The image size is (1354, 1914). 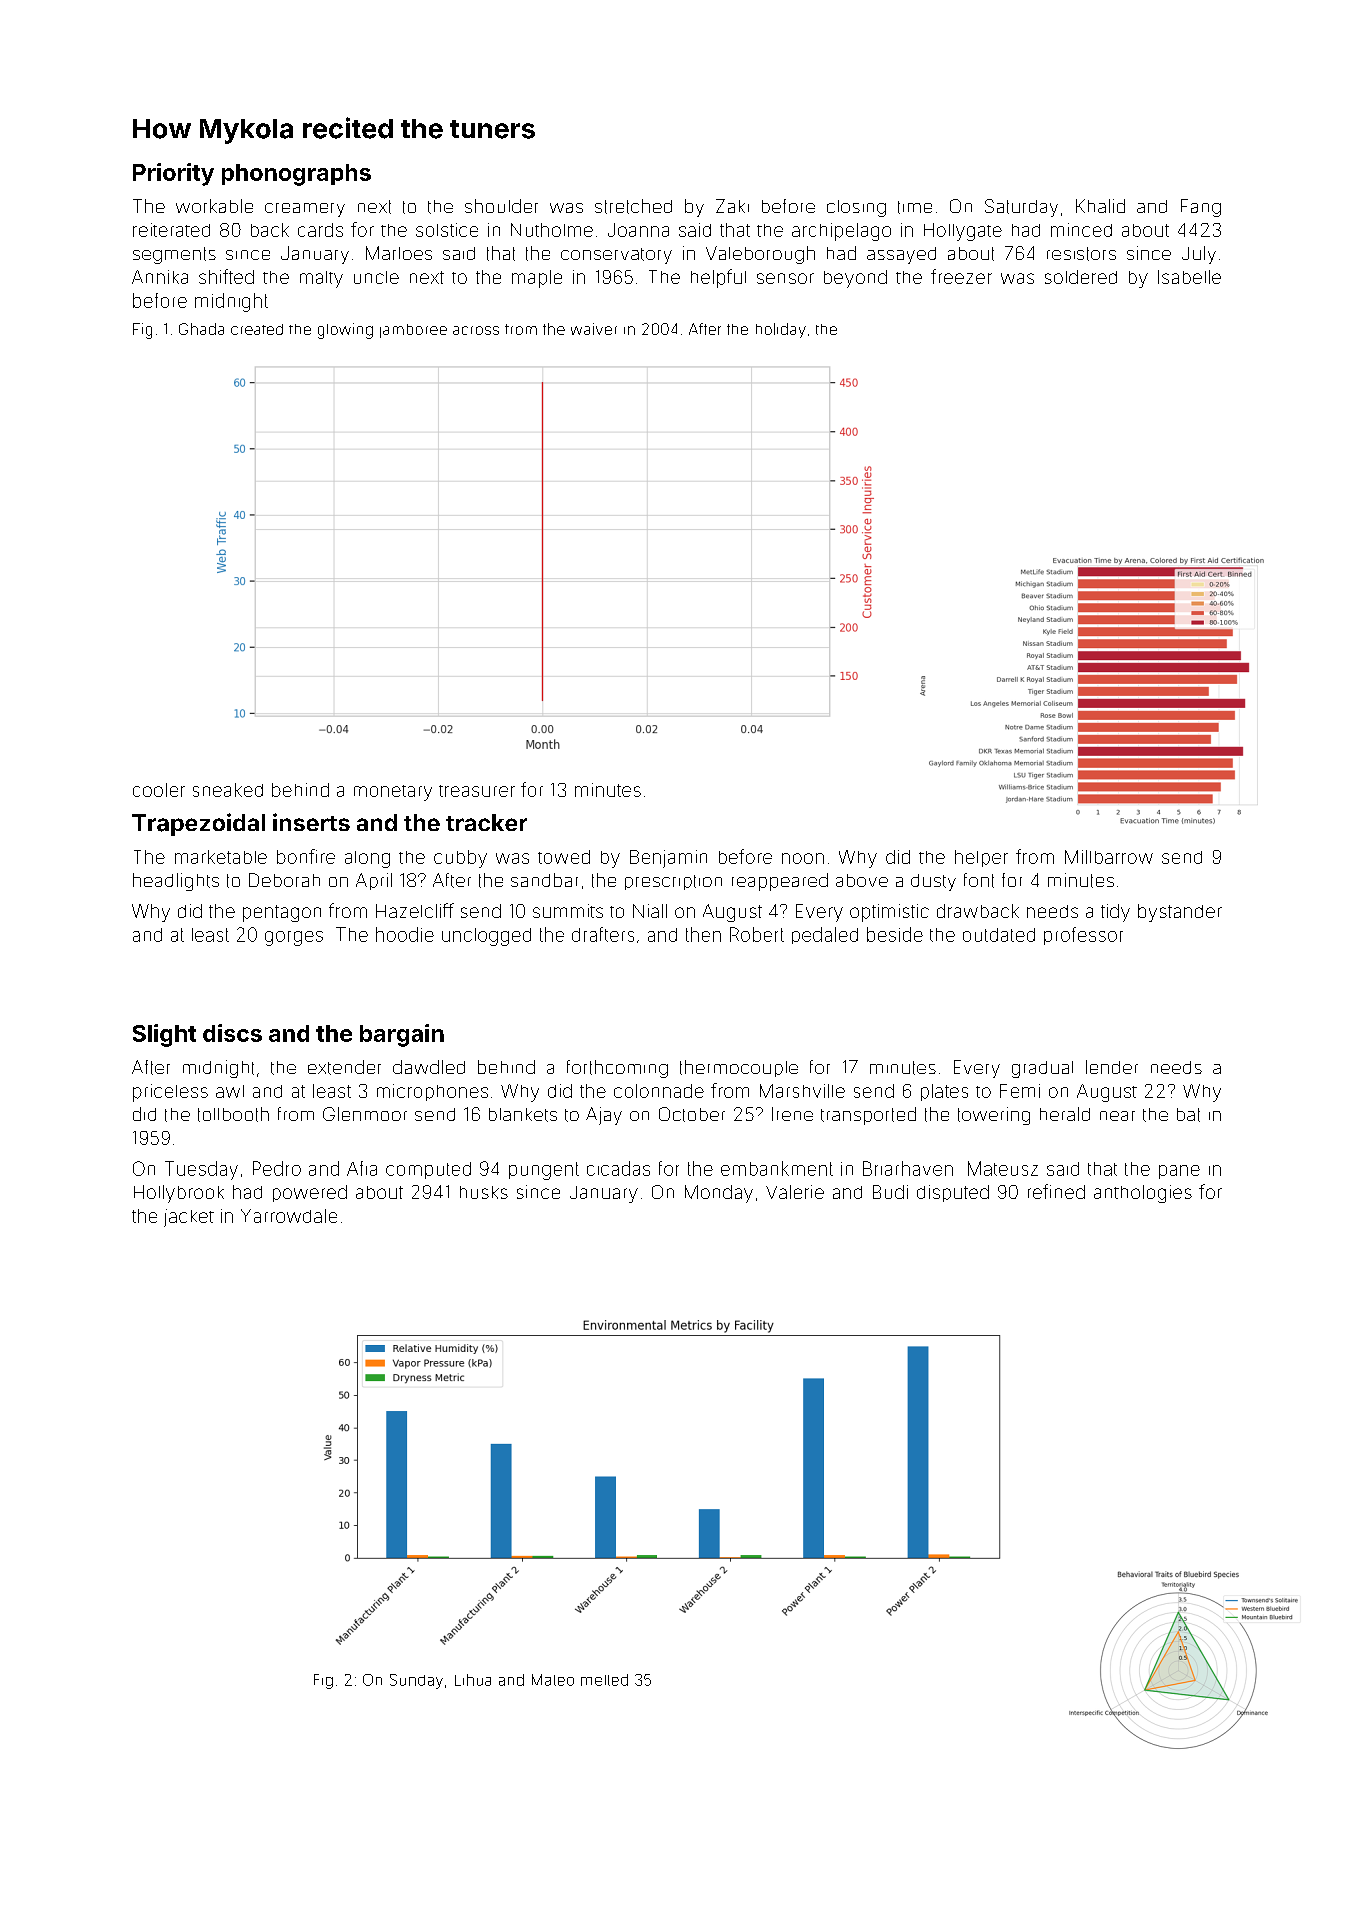 I want to click on Isabelle, so click(x=1189, y=277).
